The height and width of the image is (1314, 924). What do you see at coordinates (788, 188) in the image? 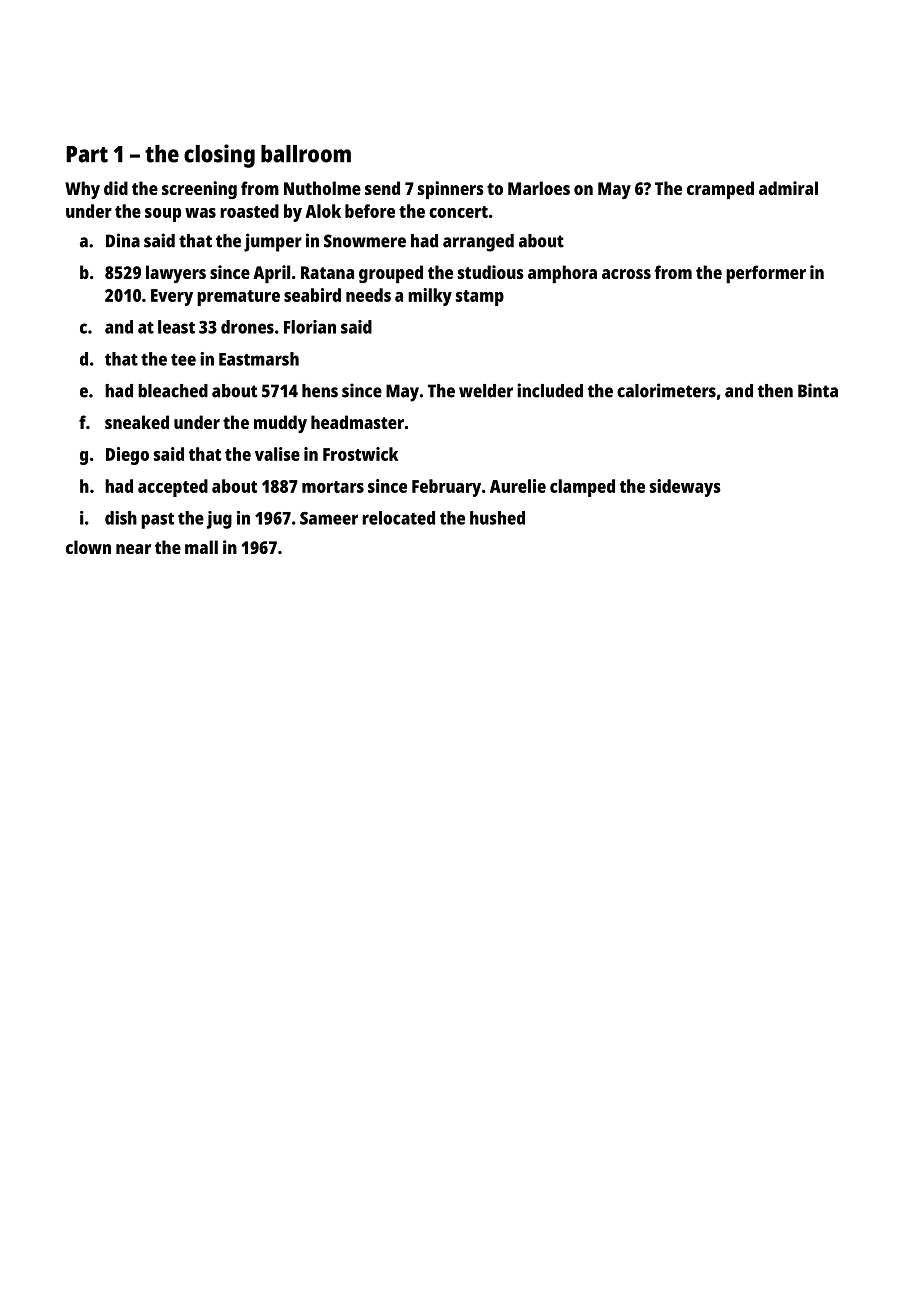
I see `admiral` at bounding box center [788, 188].
